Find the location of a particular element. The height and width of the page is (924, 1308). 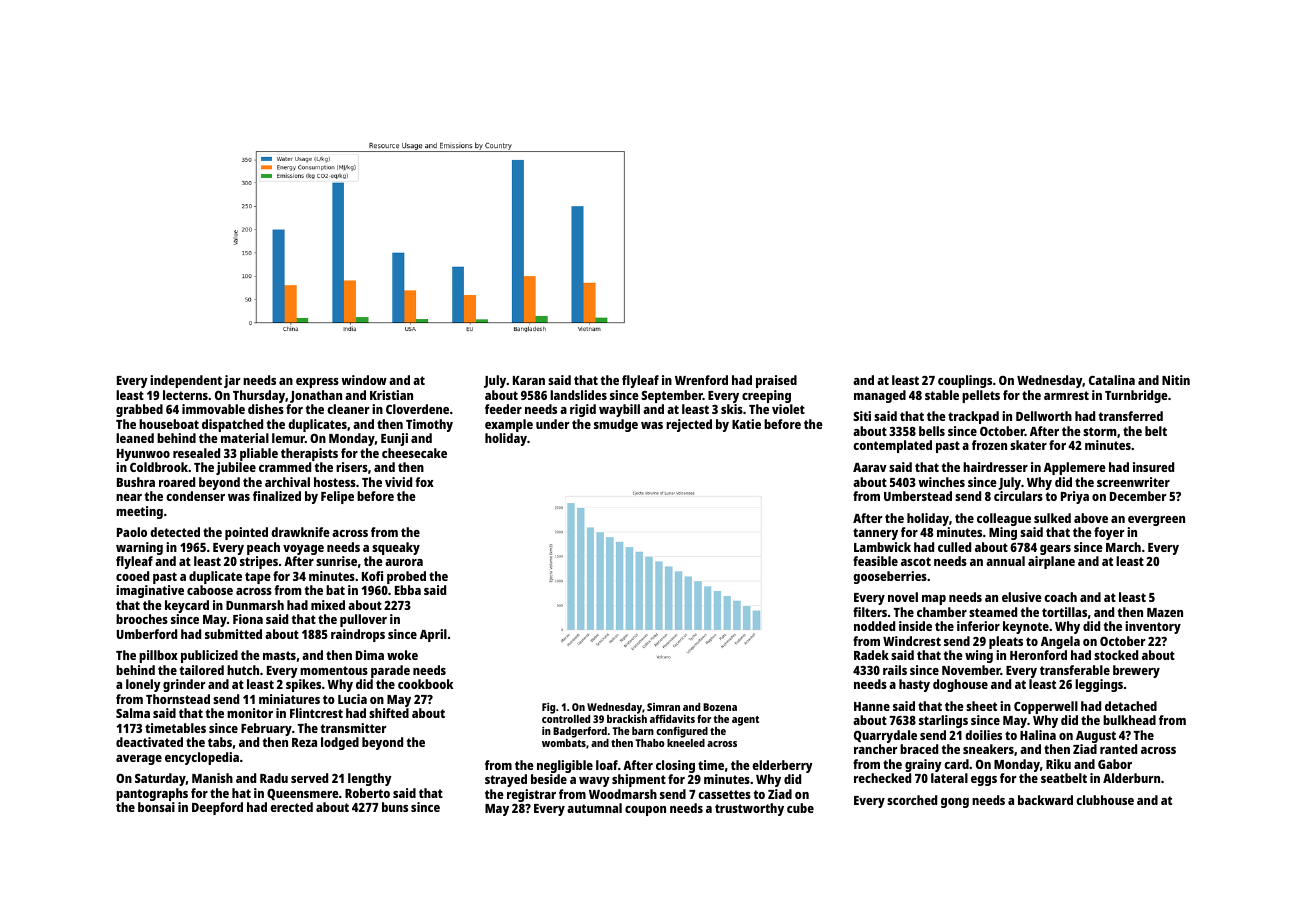

squeaky is located at coordinates (396, 548).
